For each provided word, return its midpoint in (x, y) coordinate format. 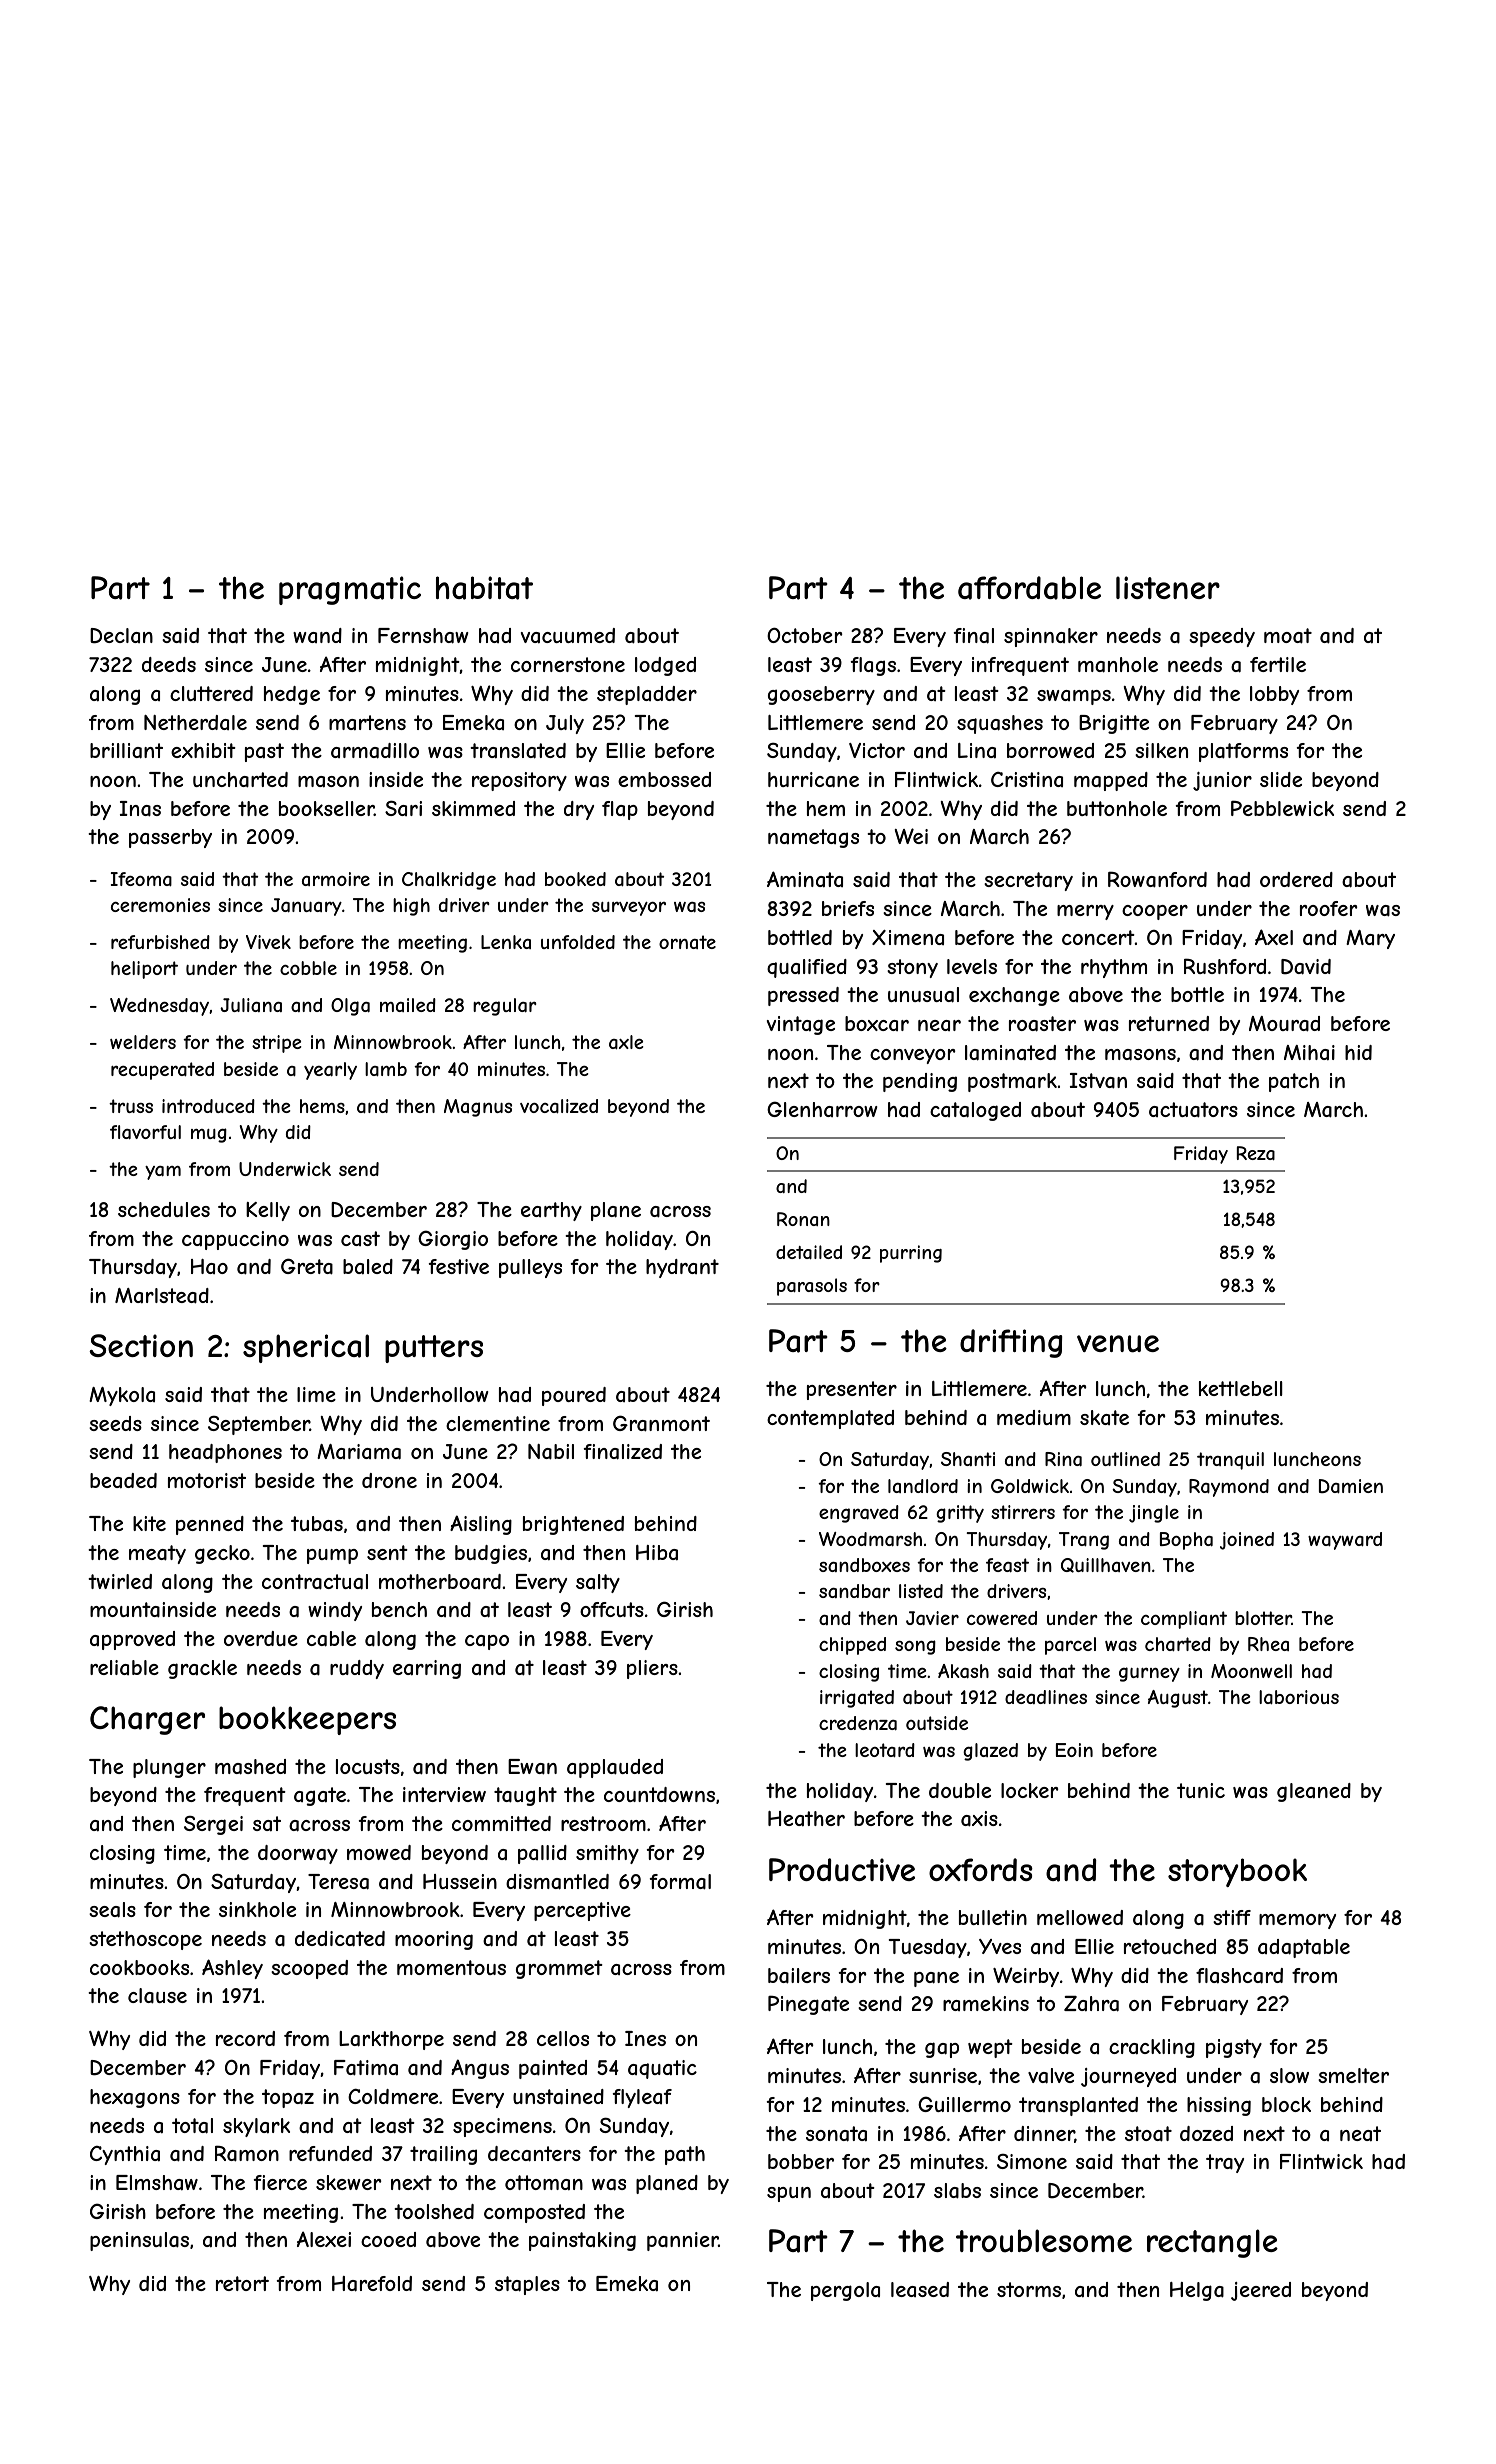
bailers (799, 1976)
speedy (1222, 637)
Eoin (1074, 1750)
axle (626, 1042)
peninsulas (139, 2241)
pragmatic (350, 590)
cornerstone (568, 664)
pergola (845, 2291)
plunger (169, 1768)
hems (322, 1106)
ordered (1296, 879)
